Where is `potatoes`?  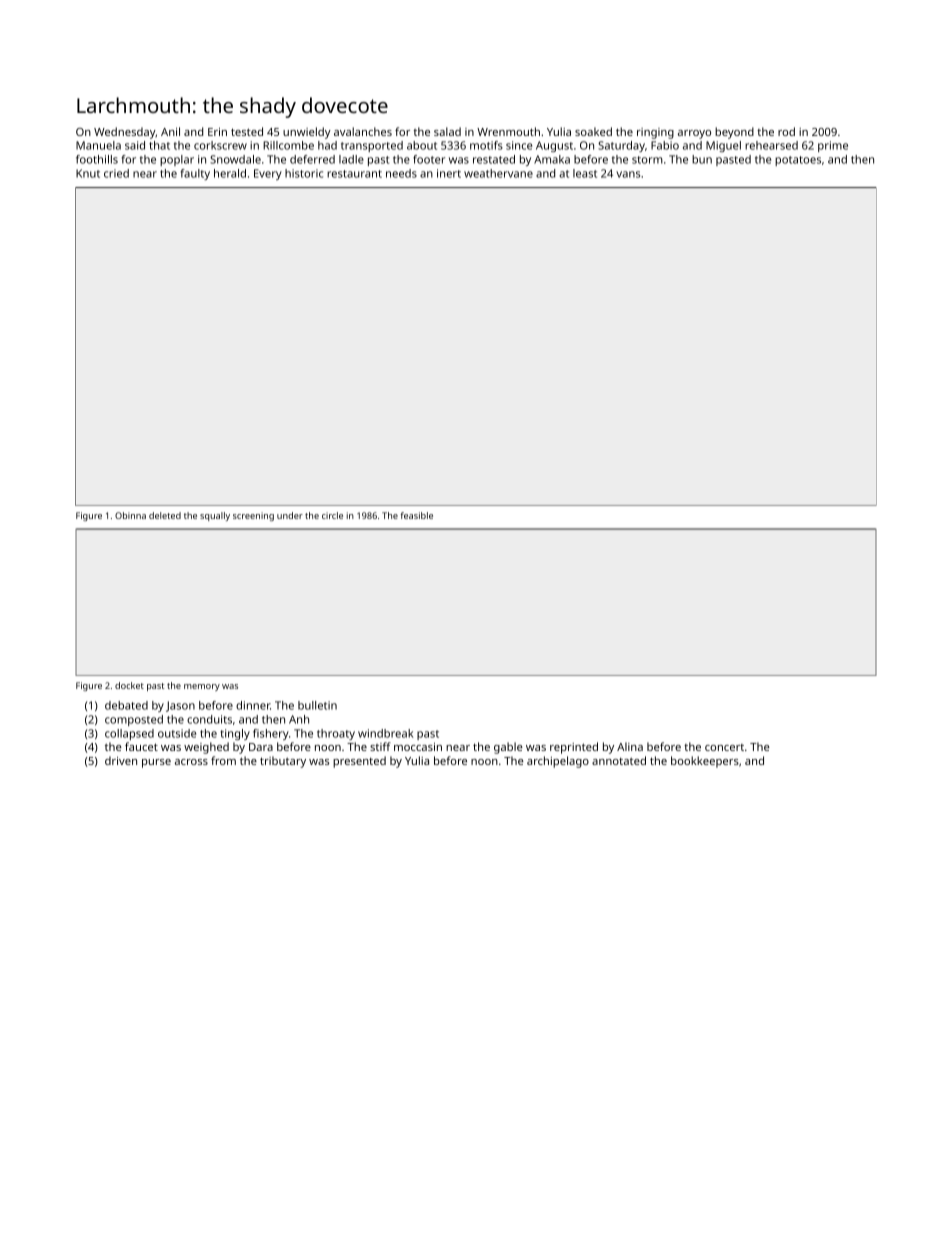
potatoes is located at coordinates (798, 161).
